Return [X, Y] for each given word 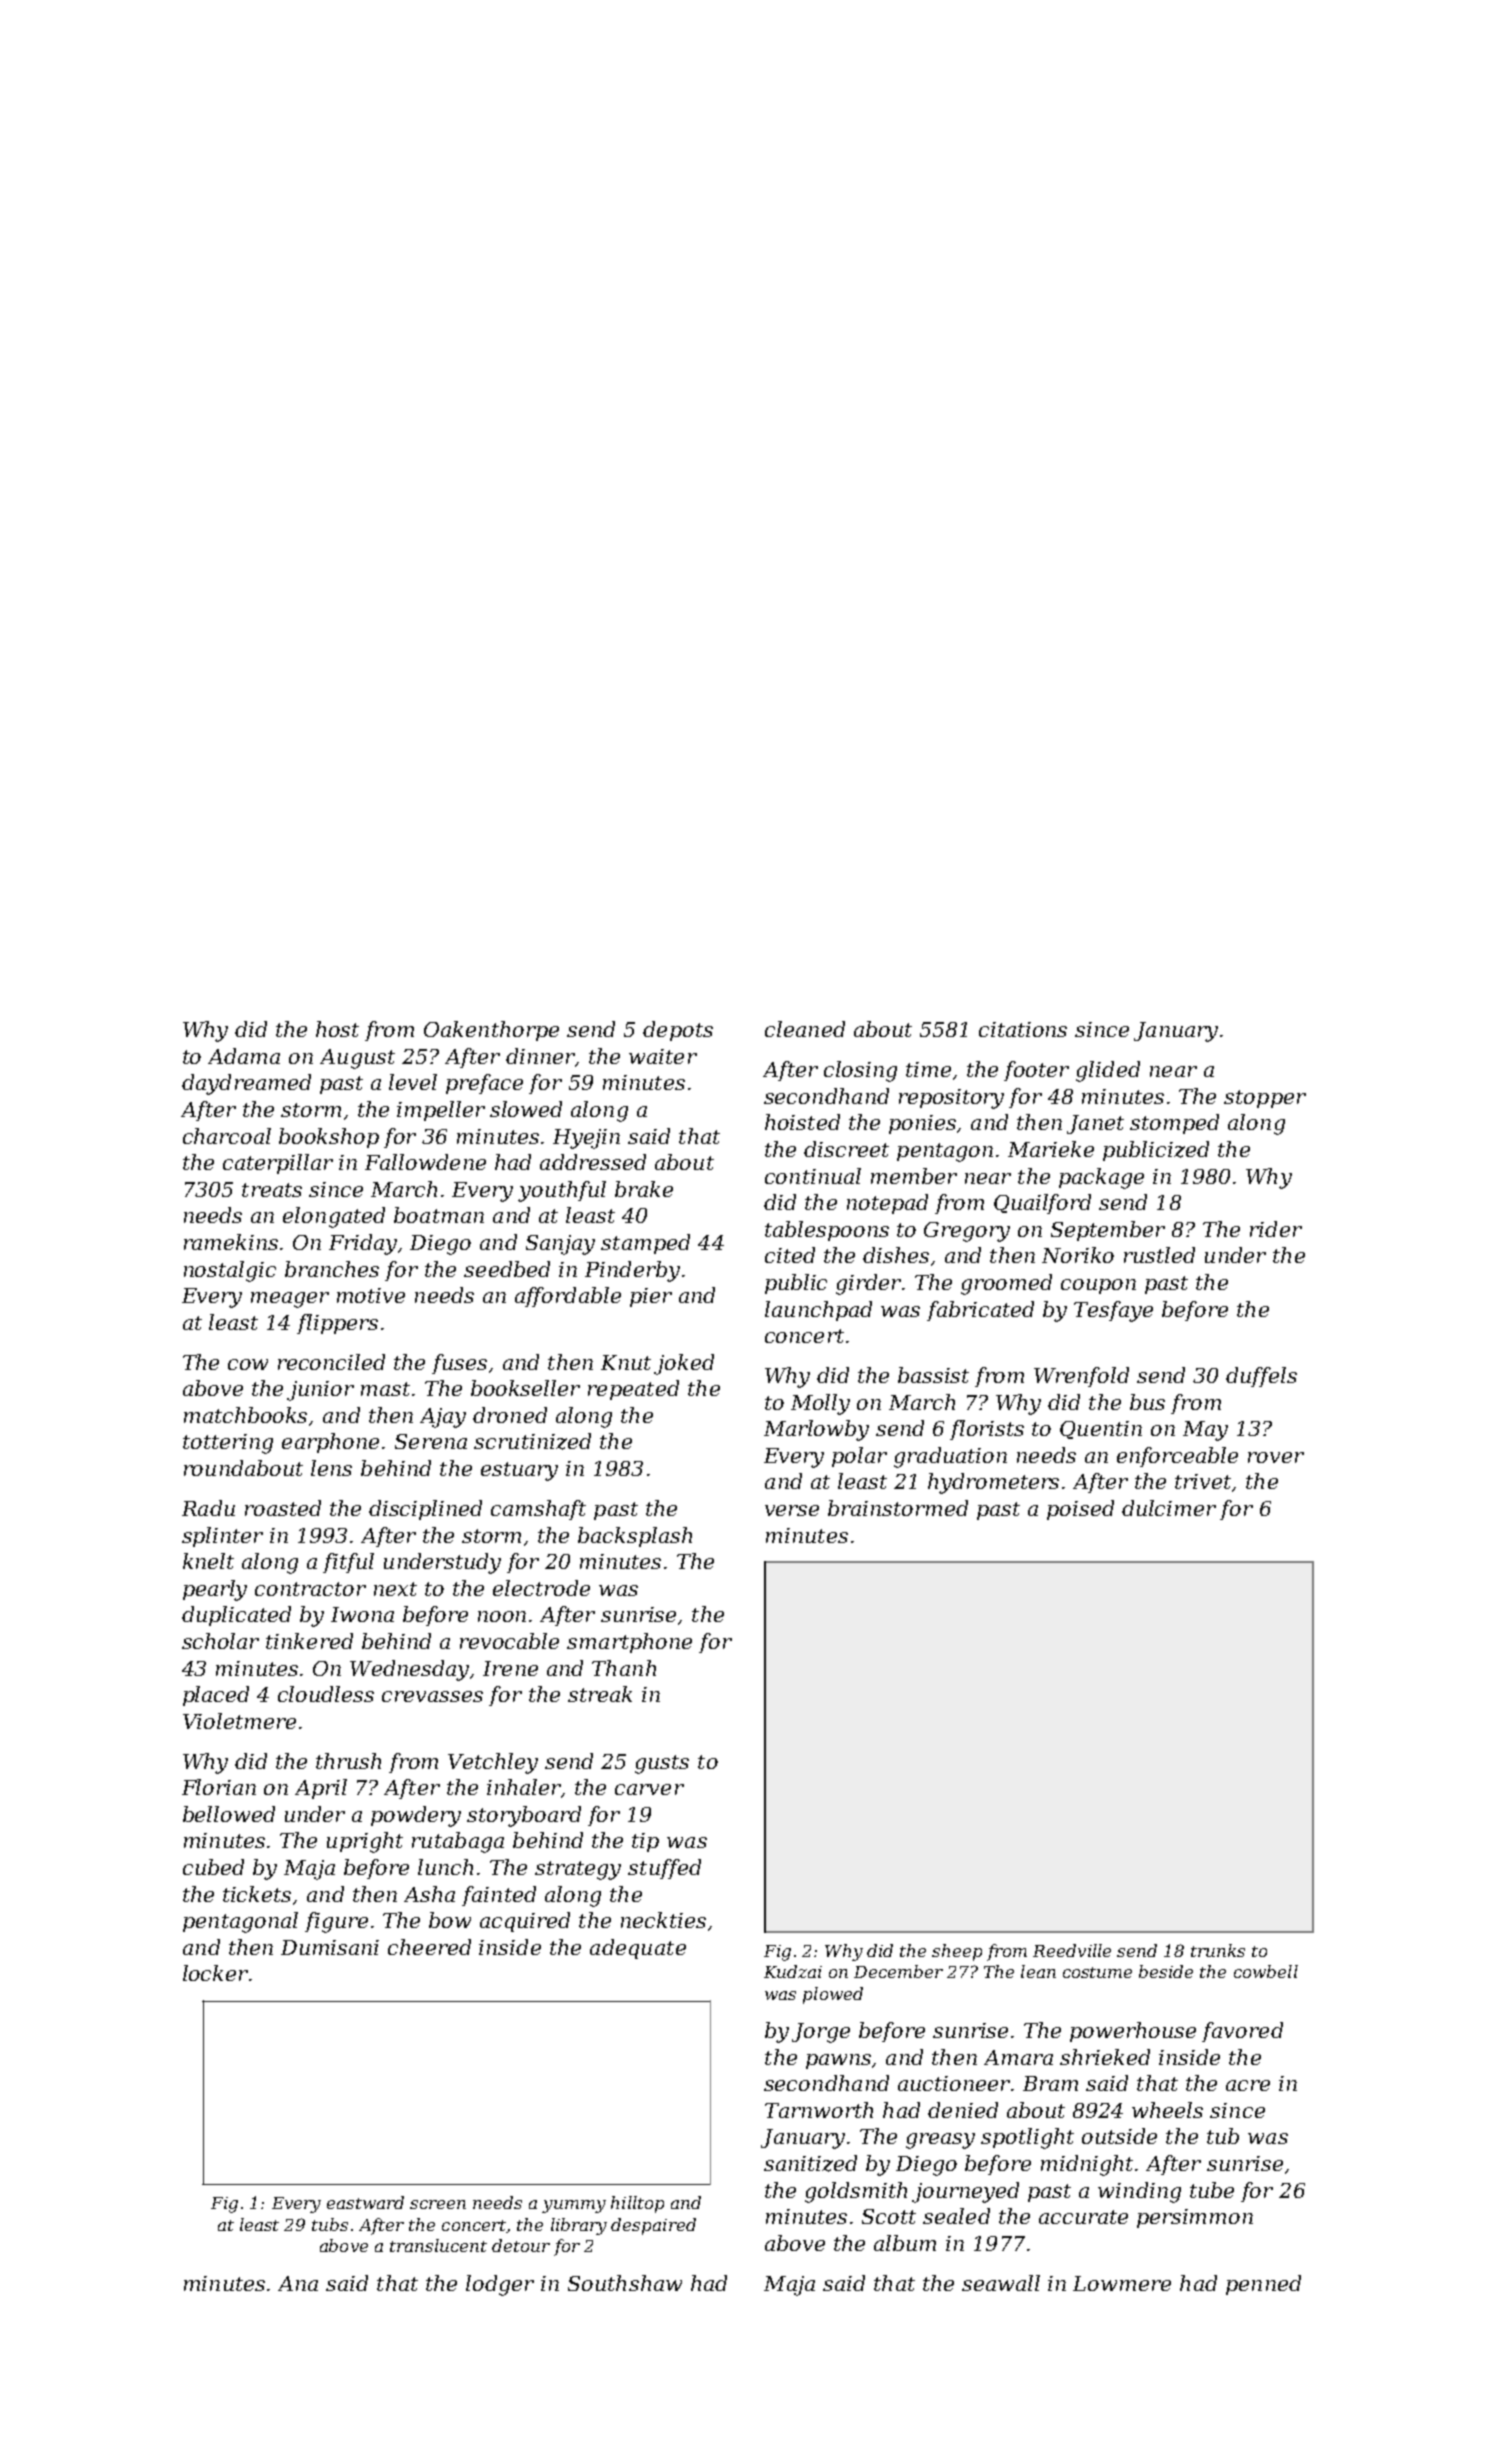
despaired [653, 2226]
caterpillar [278, 1164]
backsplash [635, 1537]
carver [649, 1789]
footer [1036, 1071]
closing [860, 1071]
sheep [957, 1952]
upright [365, 1842]
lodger [500, 2285]
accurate [1083, 2217]
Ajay [443, 1418]
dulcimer [1169, 1508]
